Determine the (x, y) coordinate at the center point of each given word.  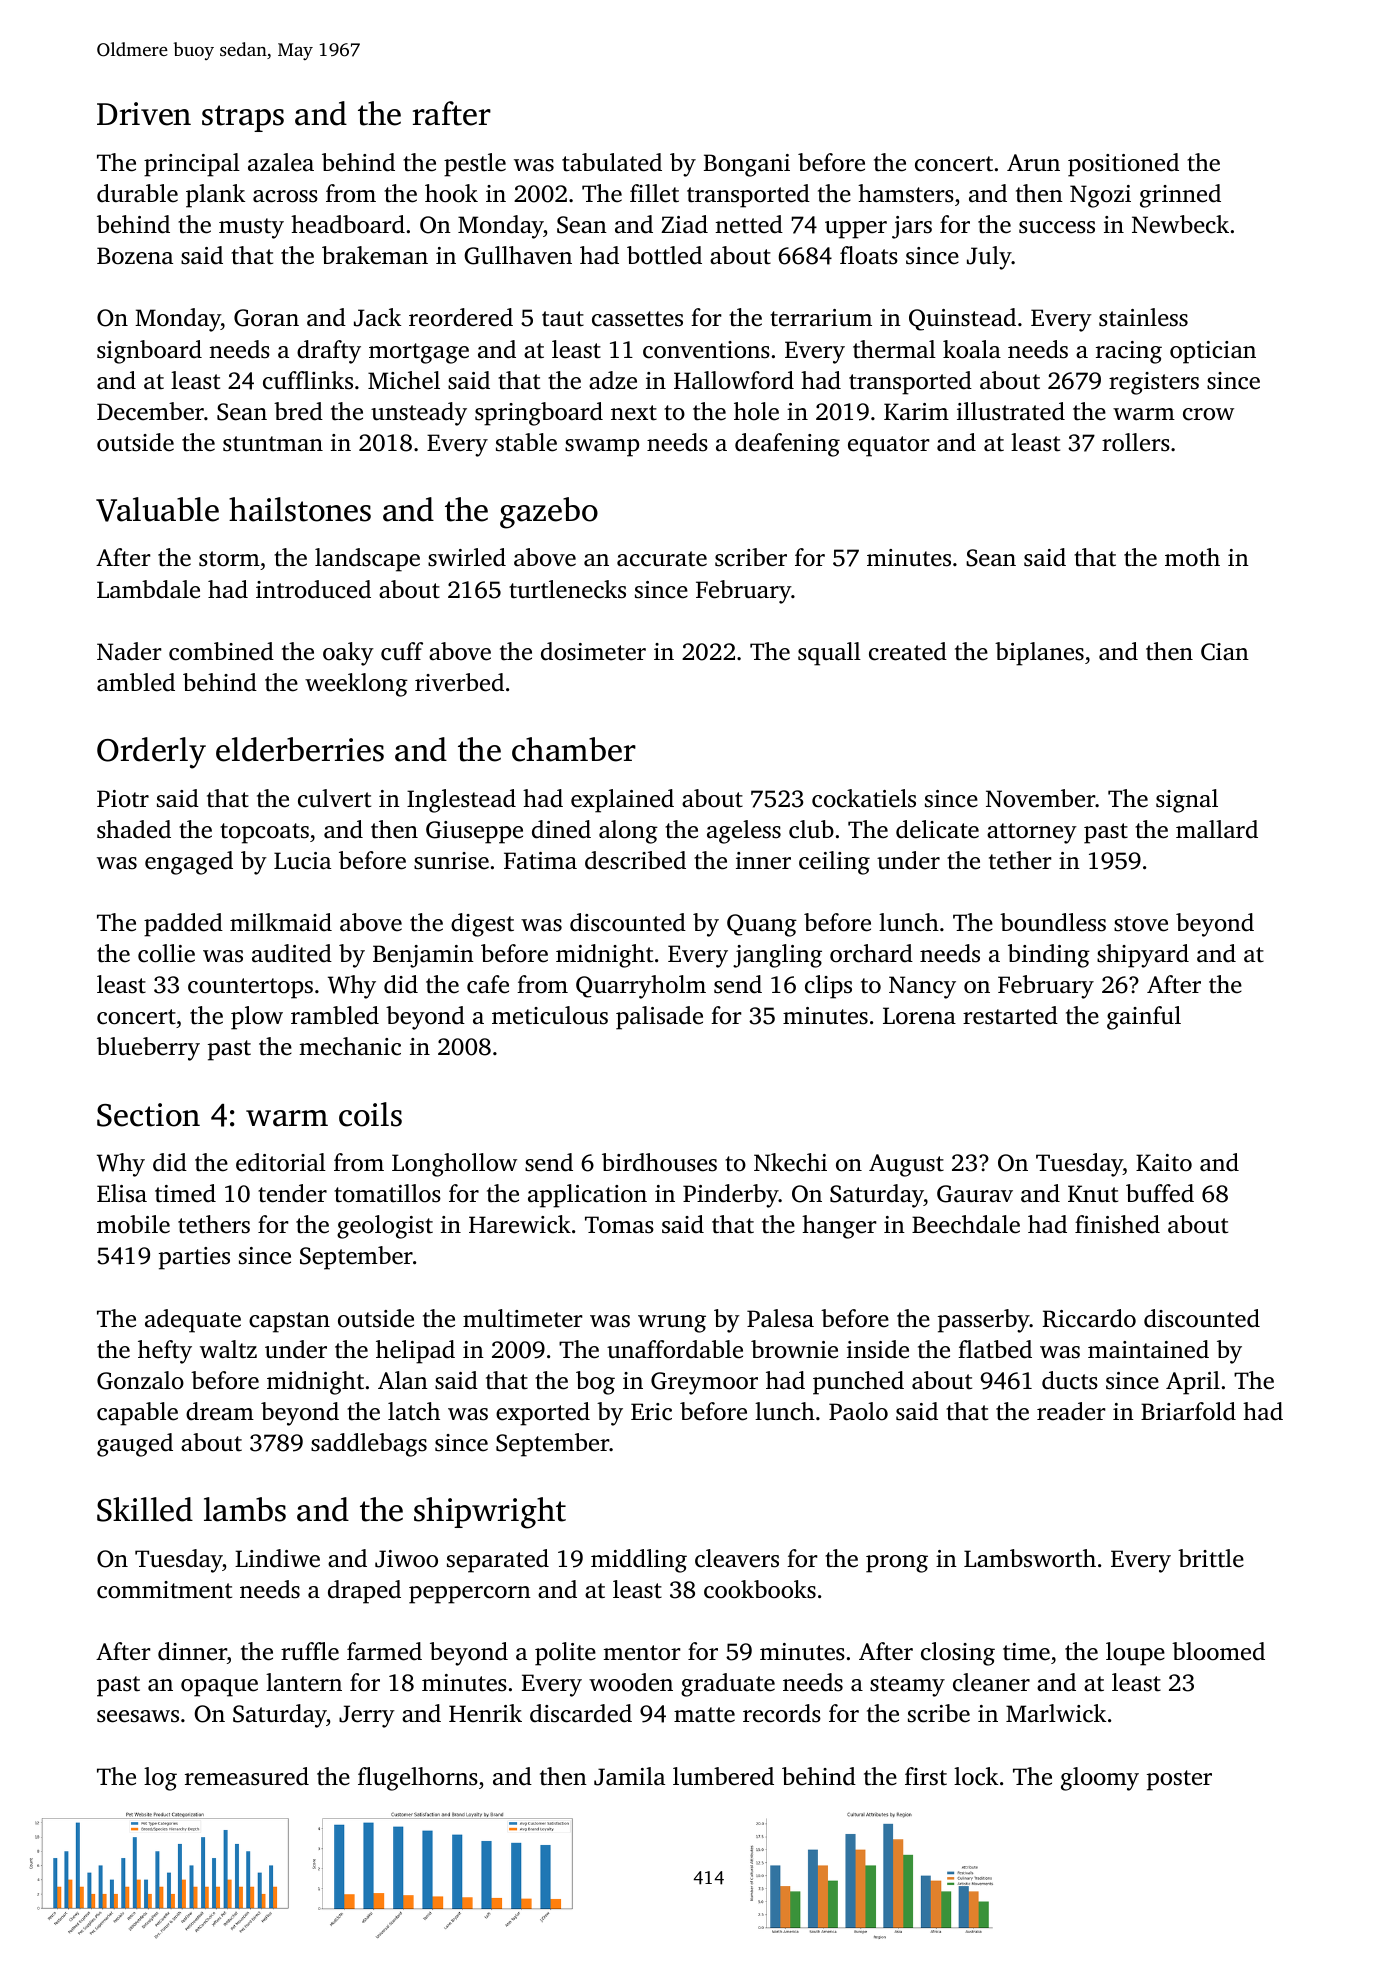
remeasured (247, 1776)
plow (257, 1018)
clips (828, 987)
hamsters (906, 193)
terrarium (821, 318)
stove (1141, 924)
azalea (281, 162)
